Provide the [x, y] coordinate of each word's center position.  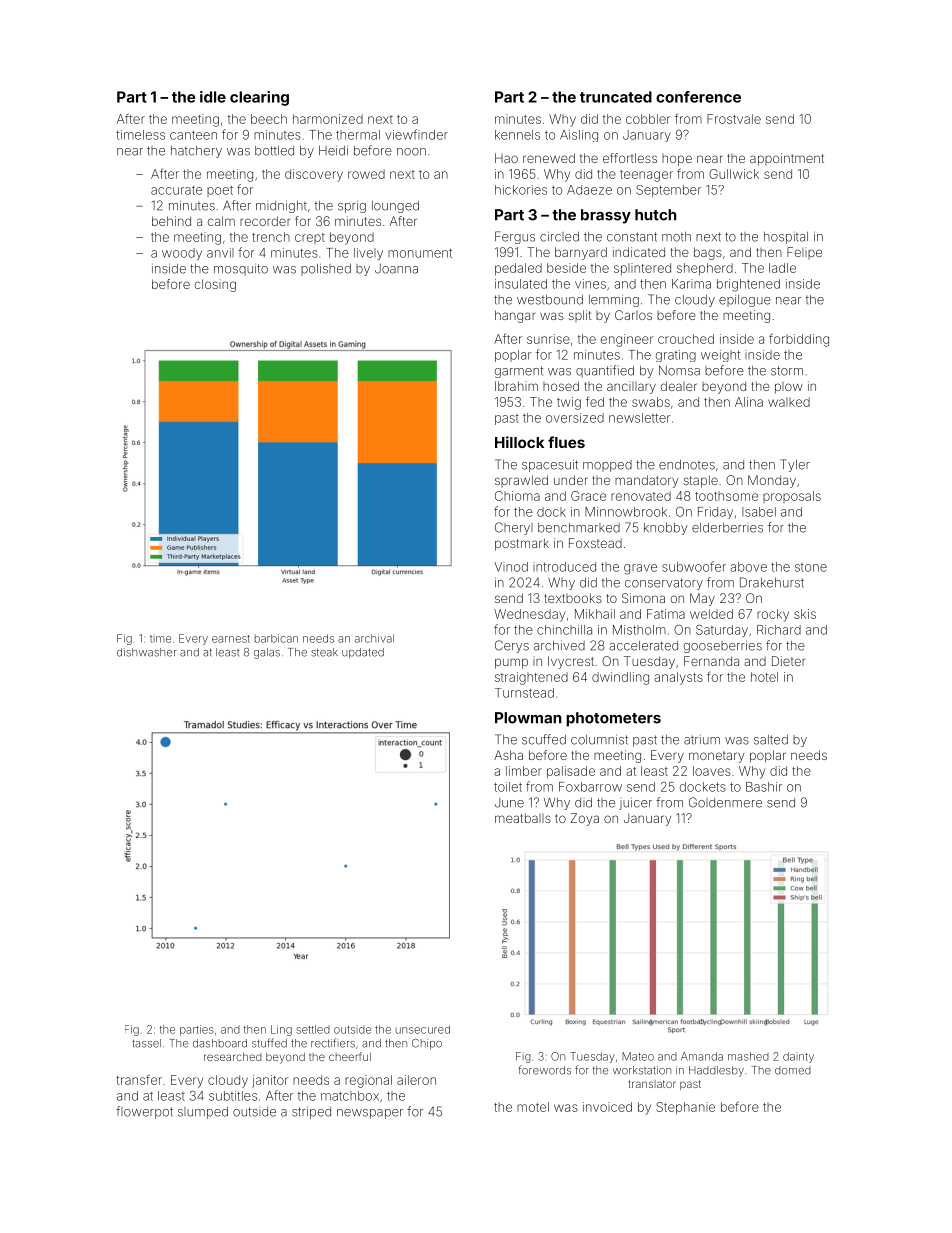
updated [363, 653]
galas [267, 653]
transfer [139, 1079]
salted [771, 740]
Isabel [759, 512]
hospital [786, 238]
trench [271, 237]
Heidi [333, 150]
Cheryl [514, 528]
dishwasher [147, 652]
